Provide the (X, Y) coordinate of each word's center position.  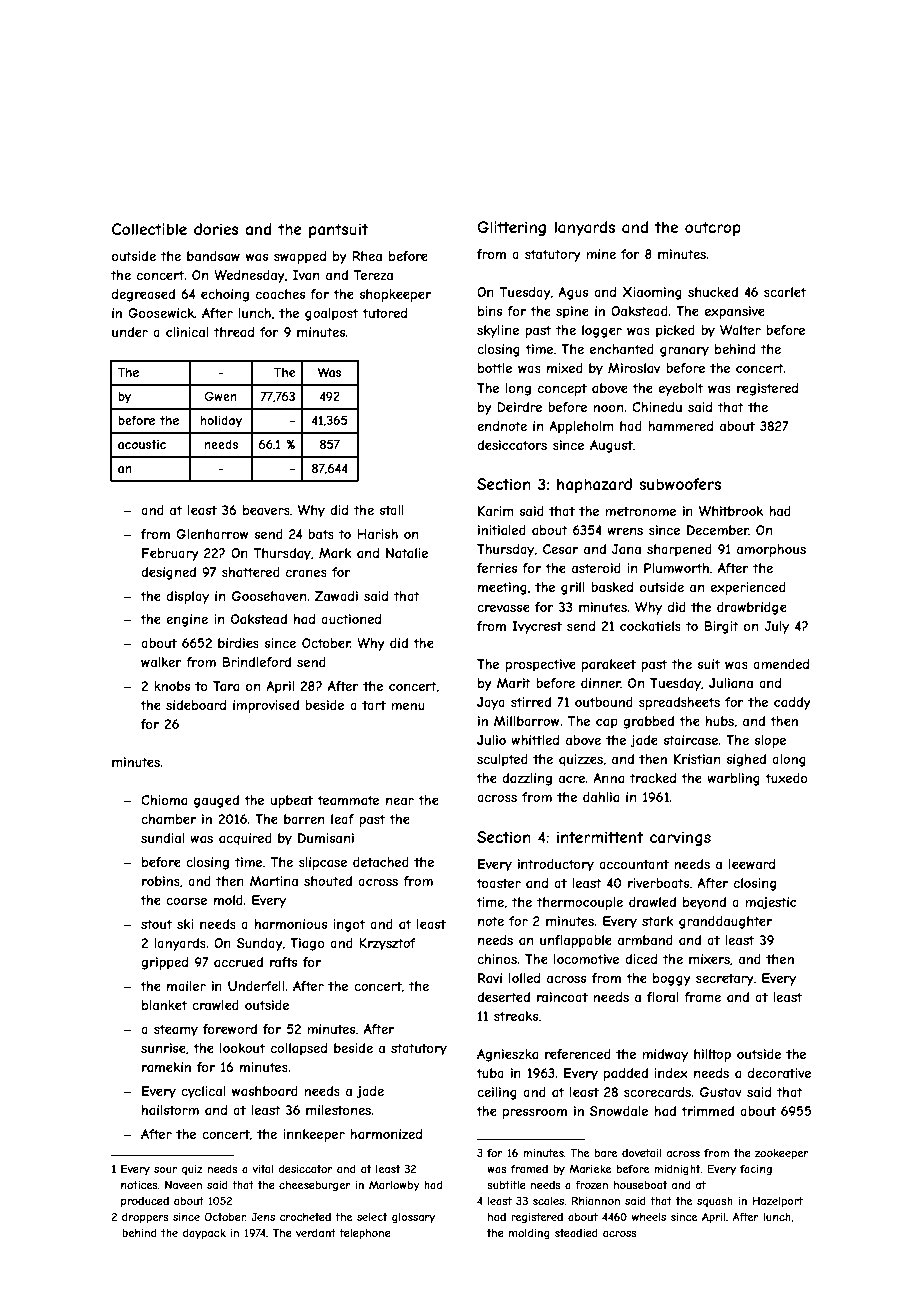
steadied (576, 1233)
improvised (266, 706)
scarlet (785, 292)
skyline (498, 331)
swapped (300, 257)
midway (665, 1055)
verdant (316, 1233)
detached (381, 862)
